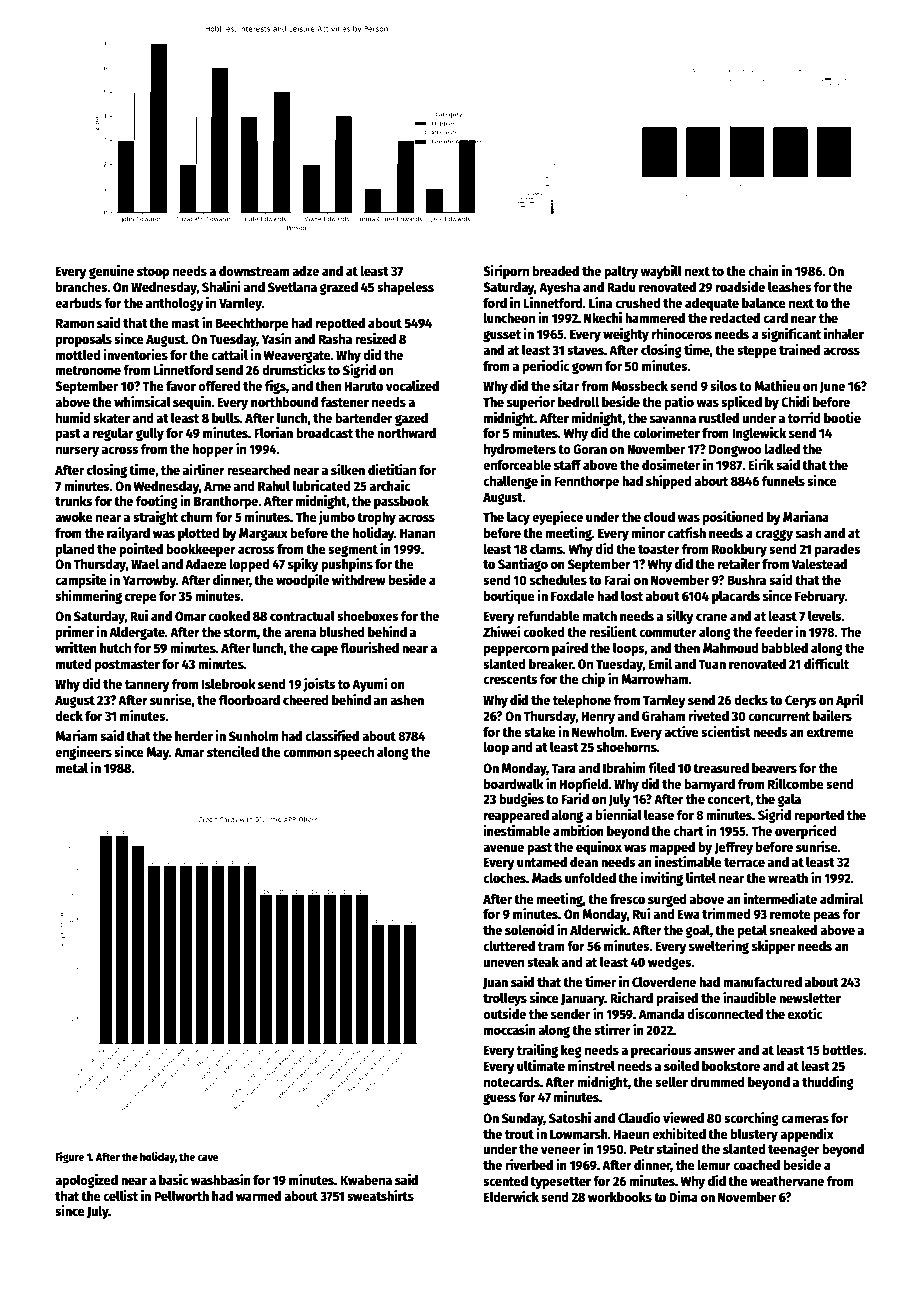 This image has width=924, height=1308. I want to click on boardwalk, so click(514, 783).
